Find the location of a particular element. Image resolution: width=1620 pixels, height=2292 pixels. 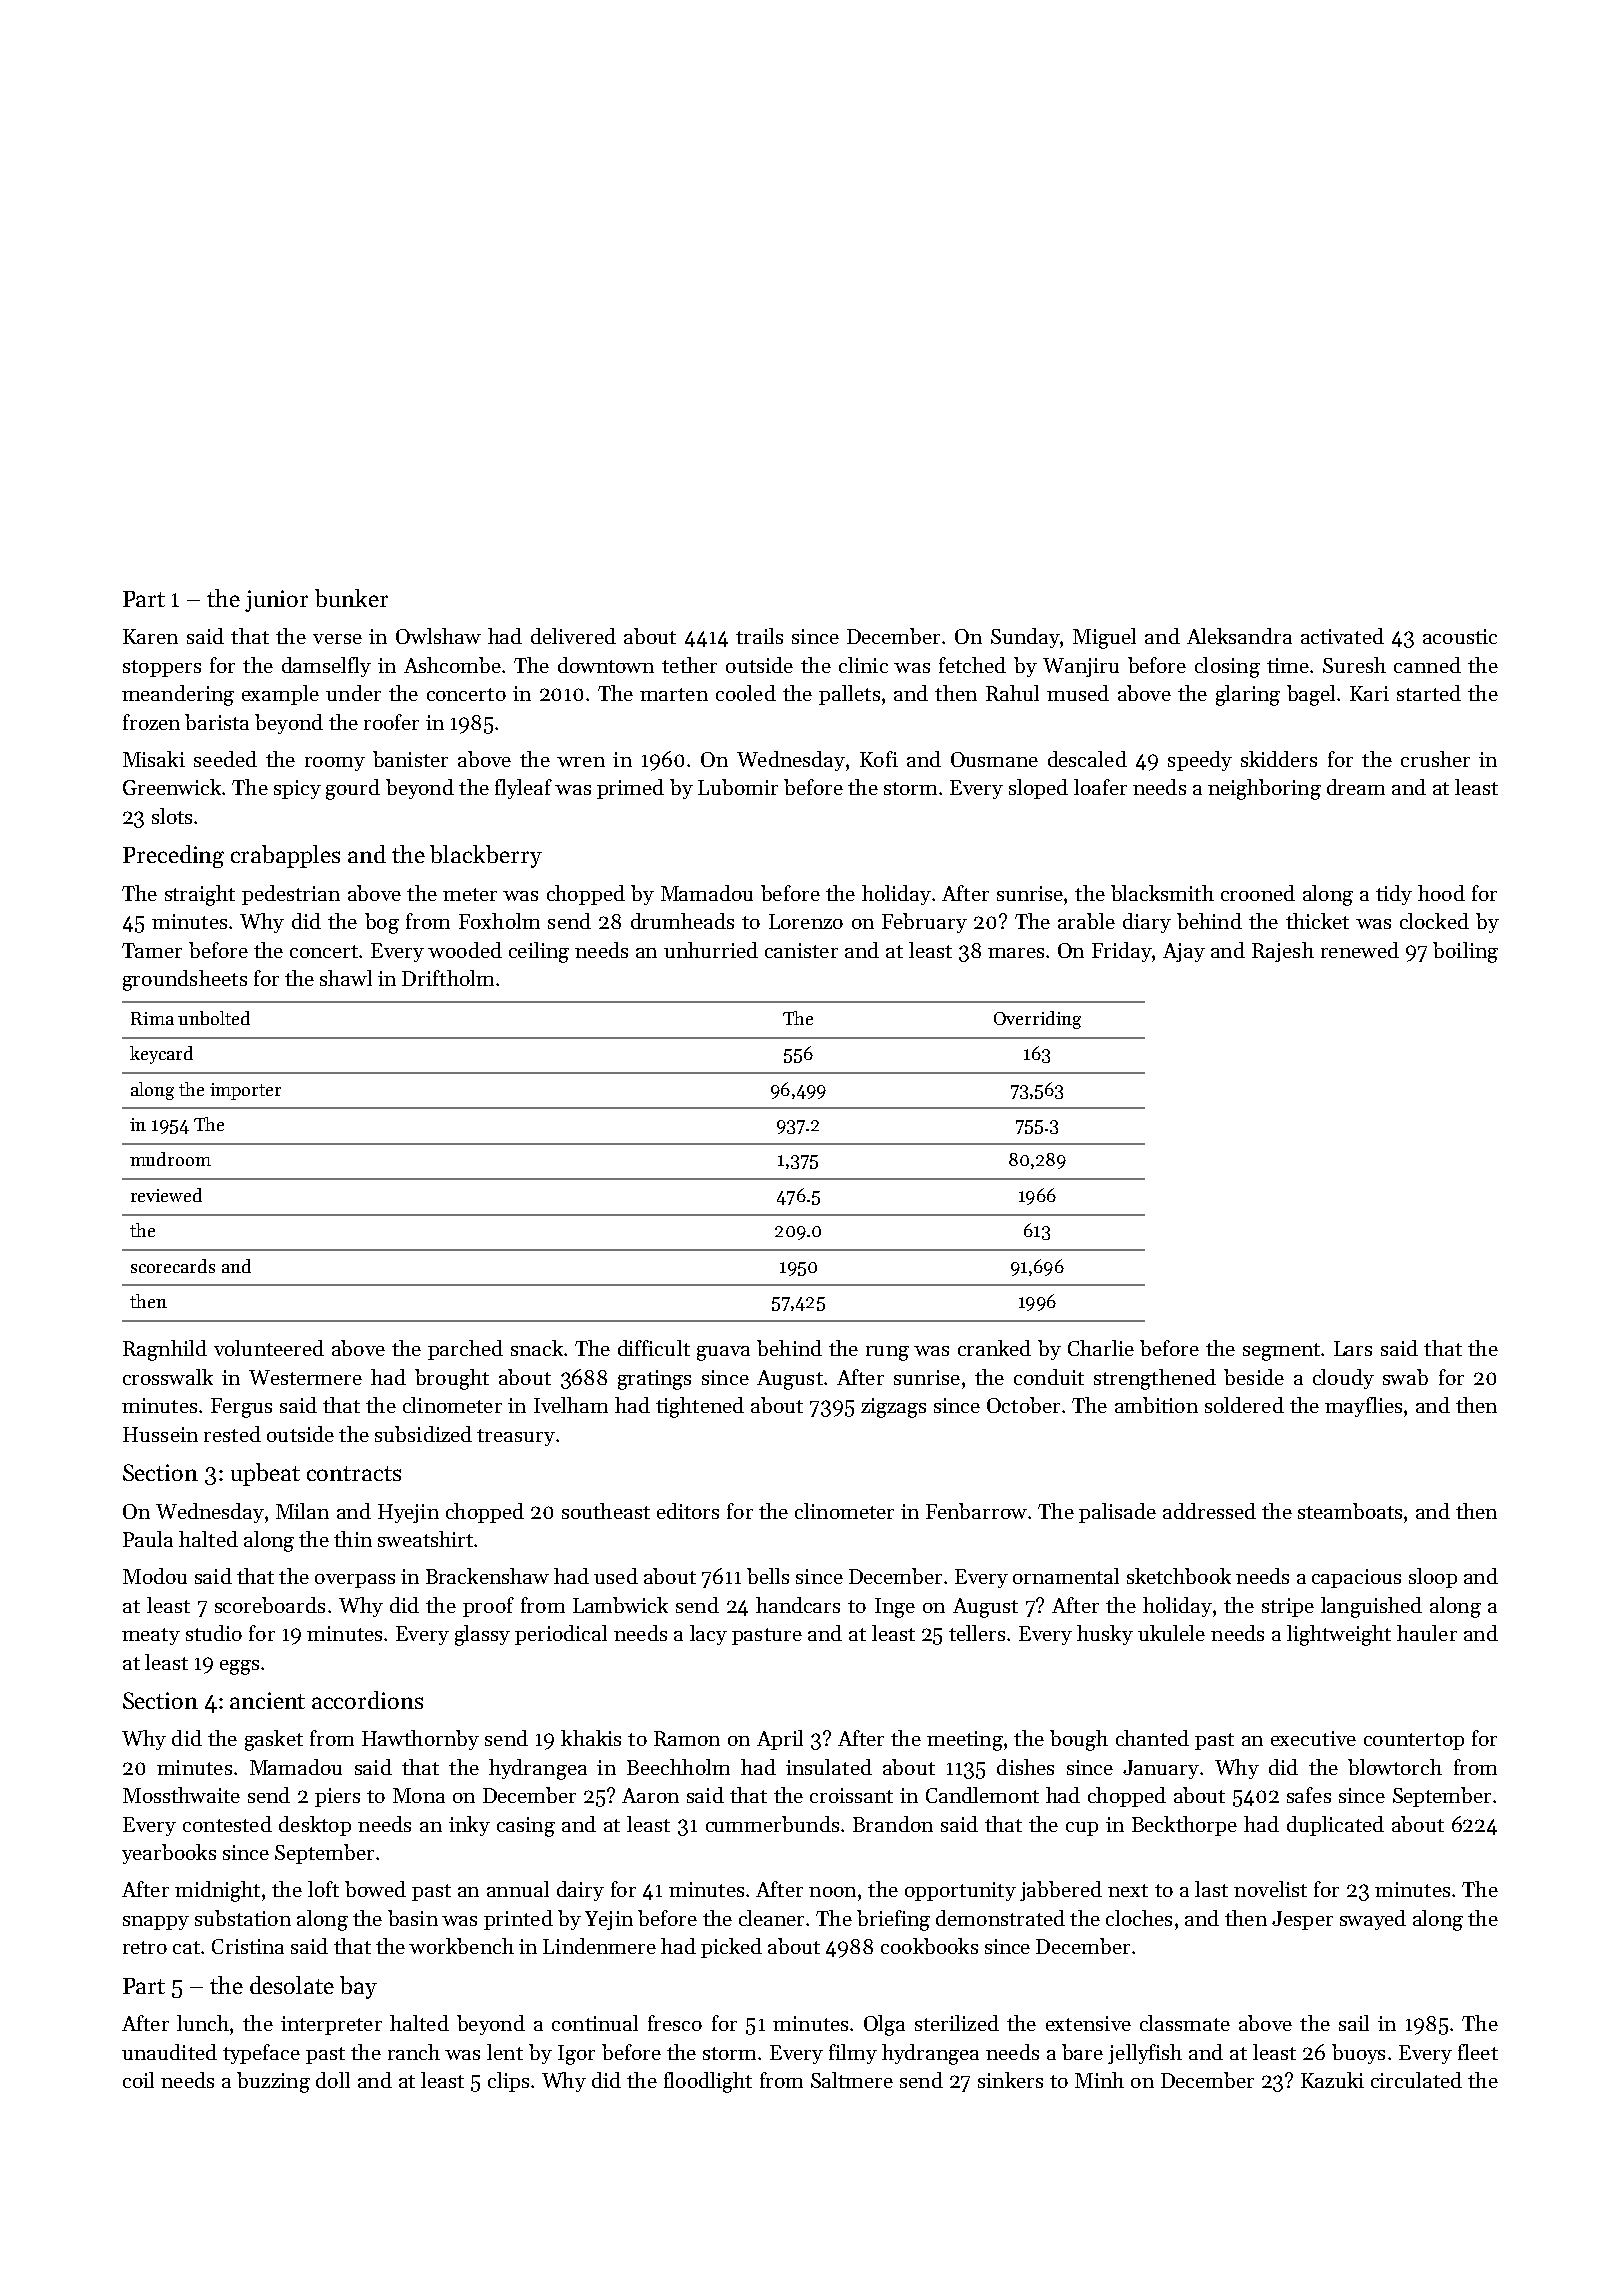

trails is located at coordinates (759, 636).
